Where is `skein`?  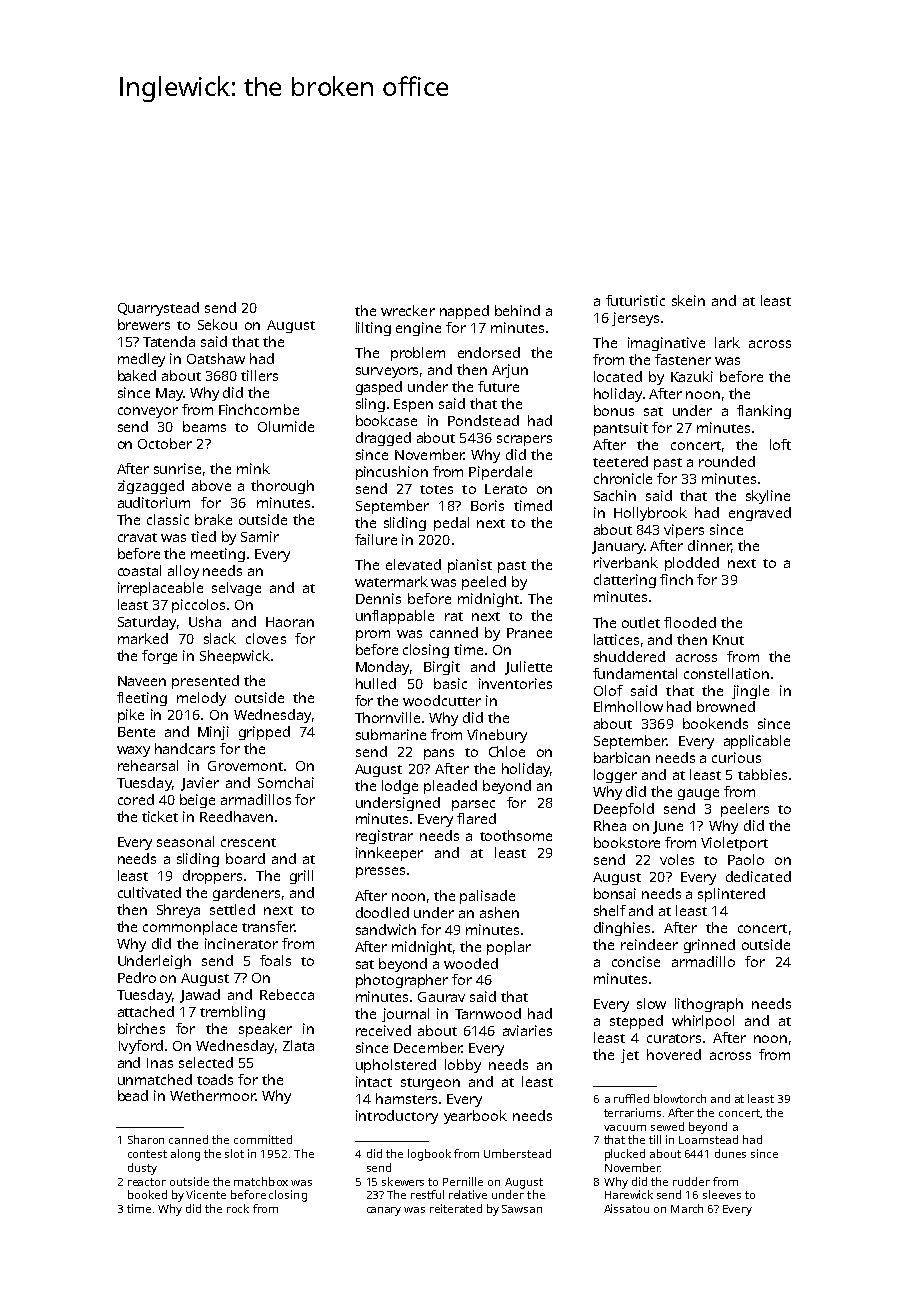
skein is located at coordinates (688, 300).
